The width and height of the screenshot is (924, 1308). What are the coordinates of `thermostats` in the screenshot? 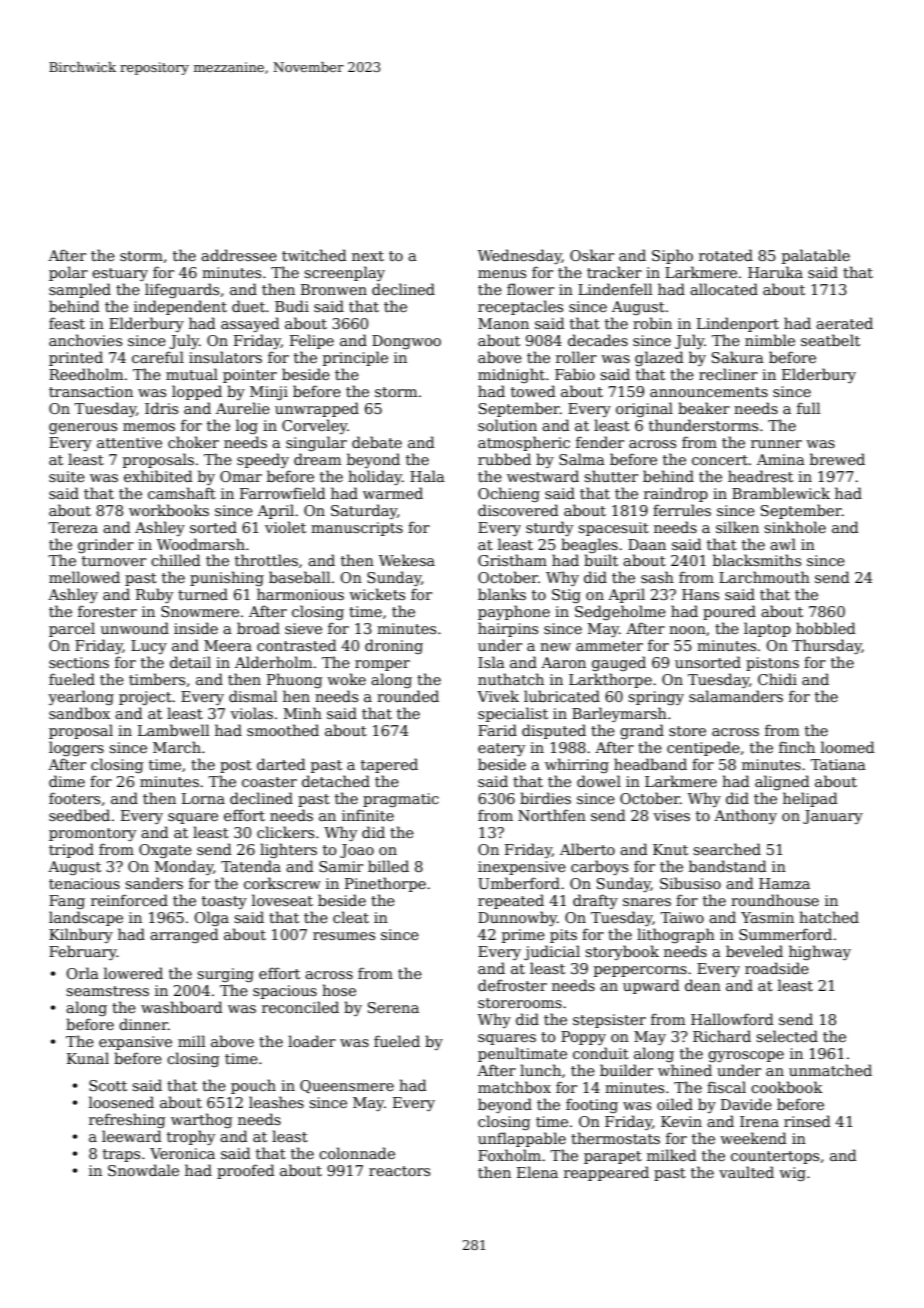 It's located at (615, 1138).
